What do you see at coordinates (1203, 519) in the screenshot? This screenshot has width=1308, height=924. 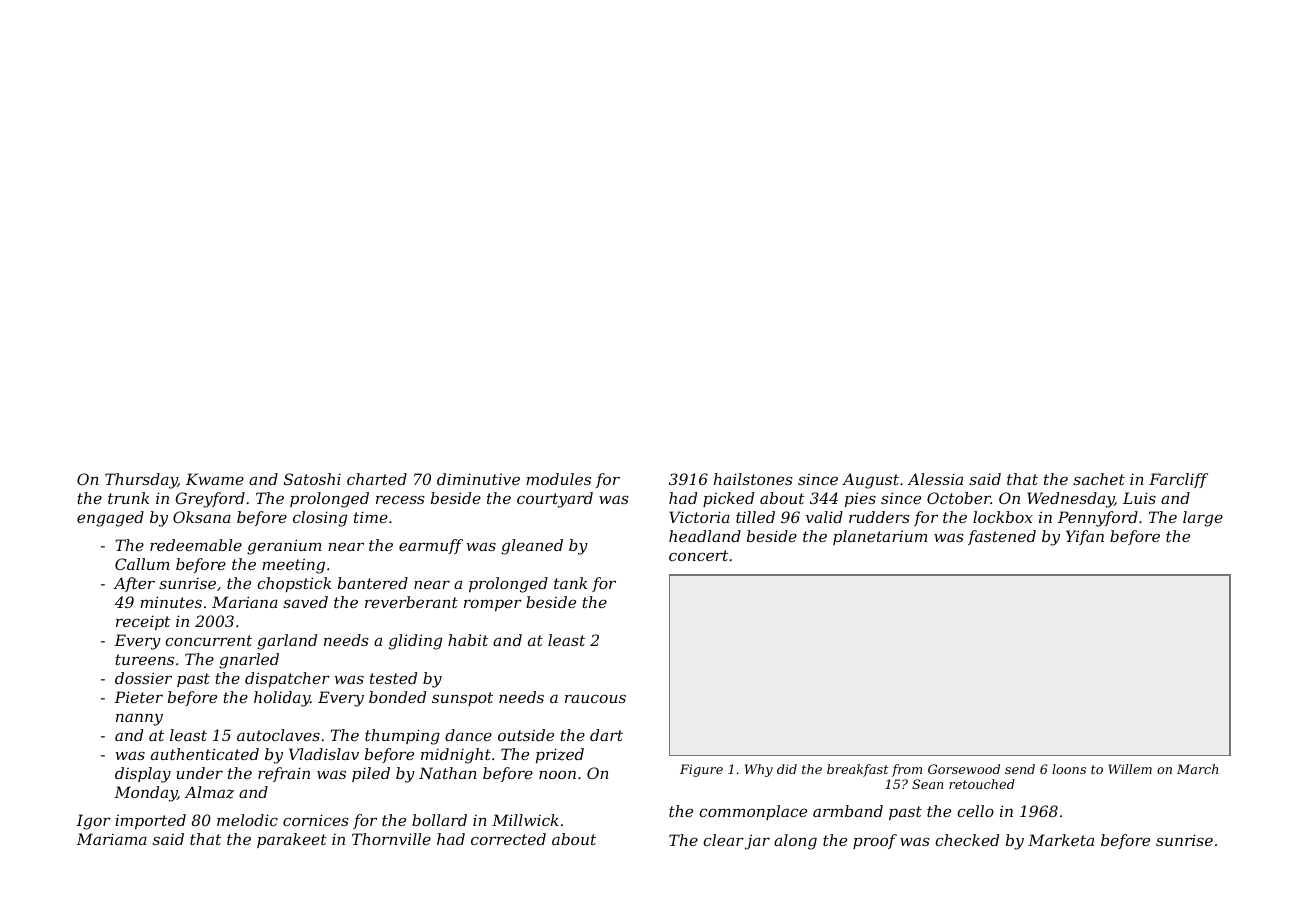 I see `large` at bounding box center [1203, 519].
